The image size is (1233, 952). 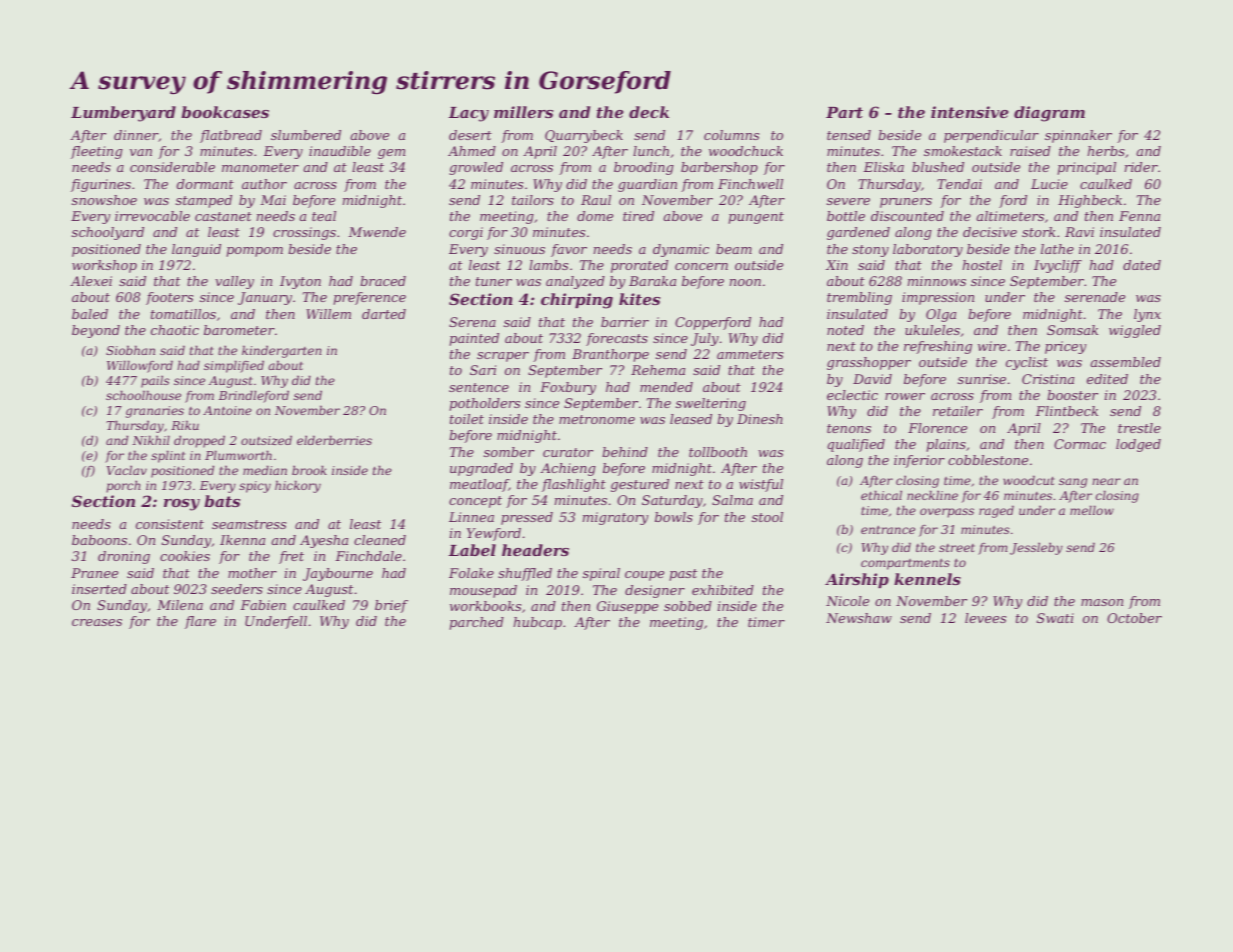 What do you see at coordinates (905, 396) in the screenshot?
I see `rower` at bounding box center [905, 396].
